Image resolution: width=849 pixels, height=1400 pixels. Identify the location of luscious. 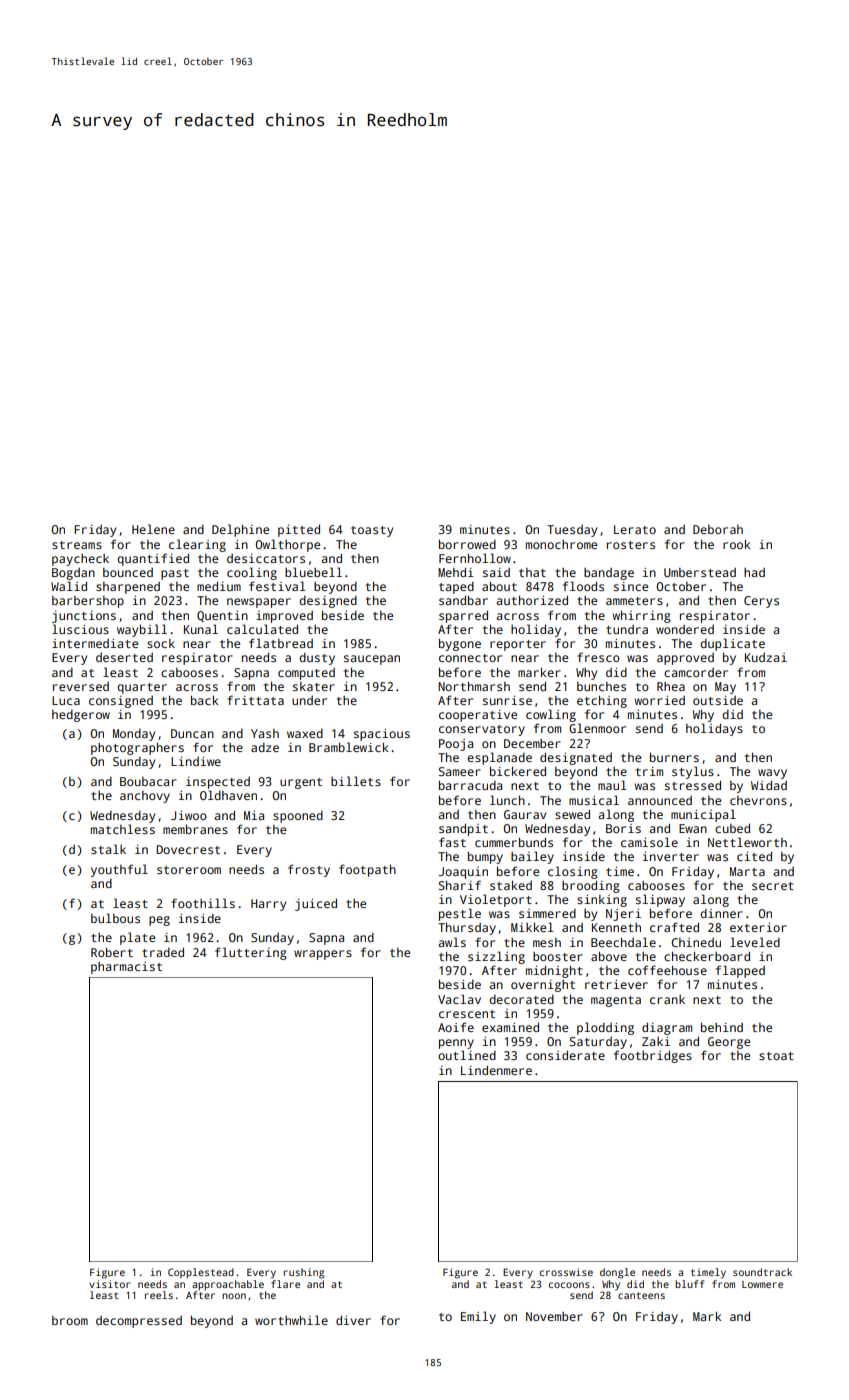
(80, 629).
